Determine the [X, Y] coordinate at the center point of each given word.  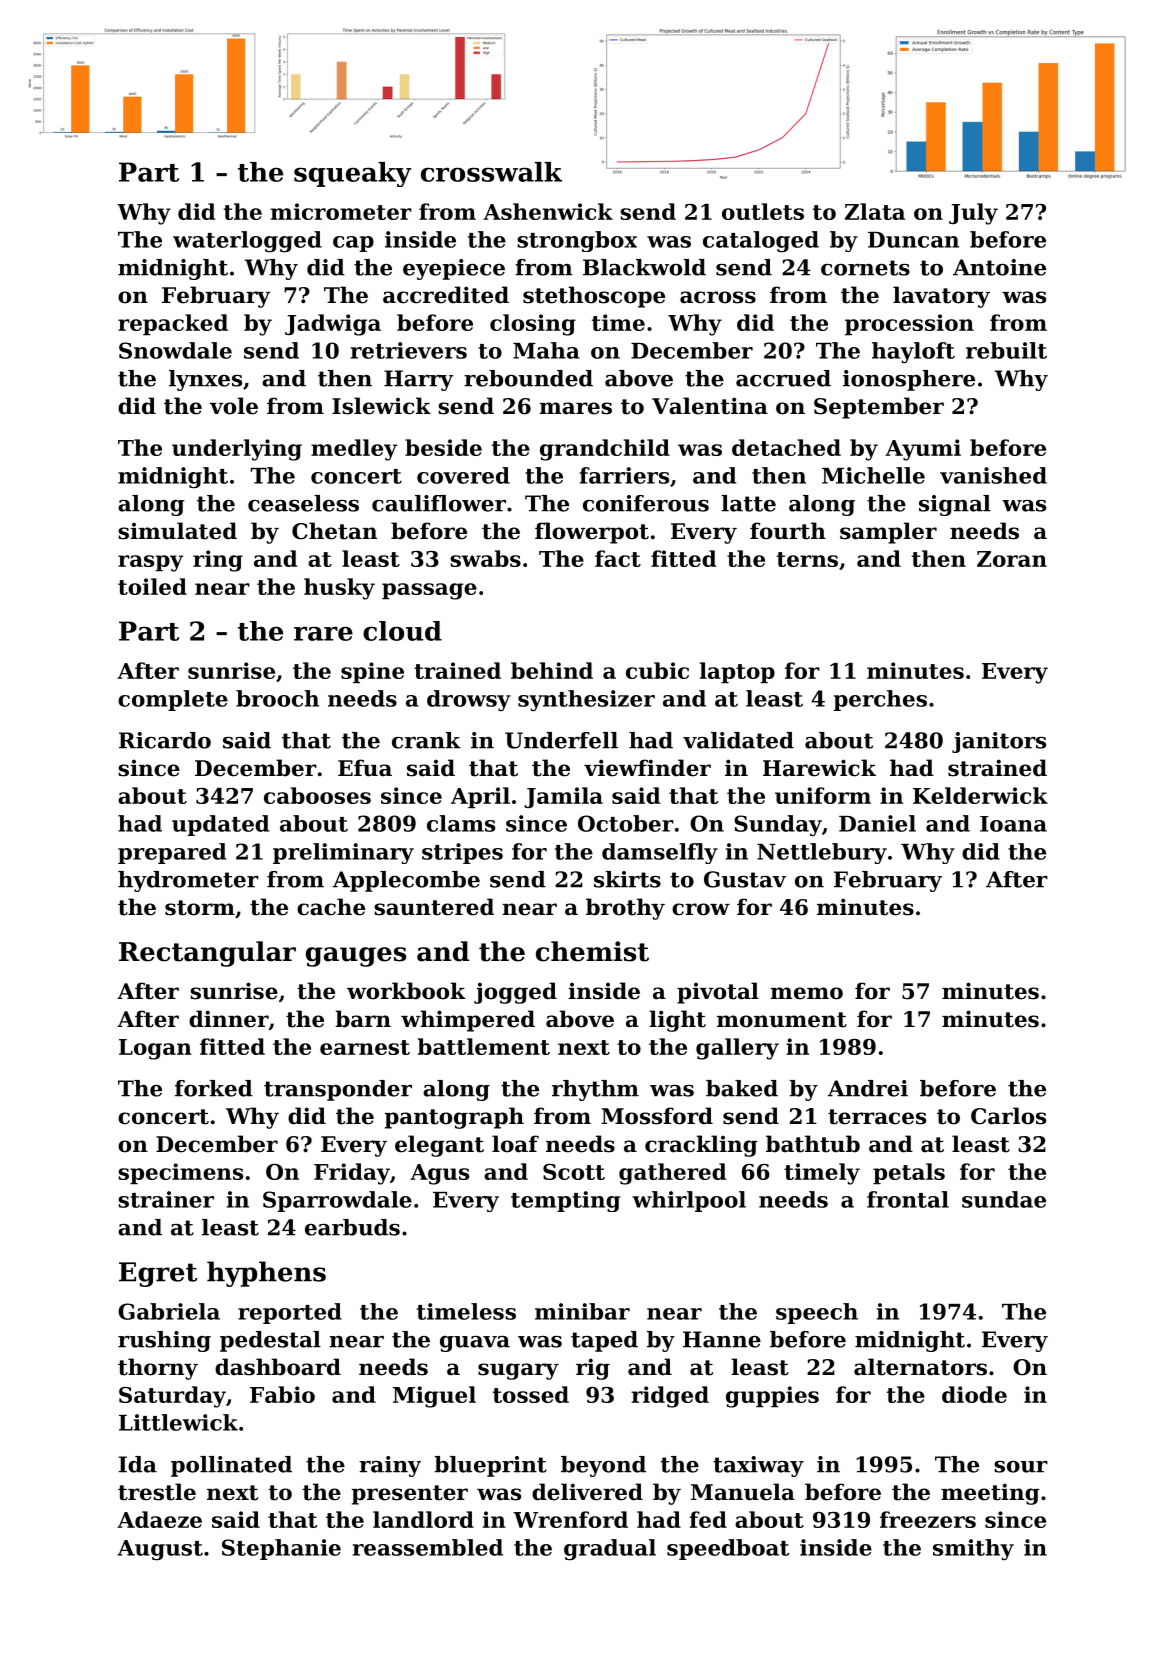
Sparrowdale [337, 1201]
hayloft [913, 353]
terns [807, 559]
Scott [574, 1172]
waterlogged [247, 242]
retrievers [408, 350]
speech [817, 1313]
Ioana [1013, 824]
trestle [157, 1492]
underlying [237, 450]
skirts [627, 879]
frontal [908, 1199]
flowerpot [592, 533]
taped [604, 1341]
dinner [229, 1019]
